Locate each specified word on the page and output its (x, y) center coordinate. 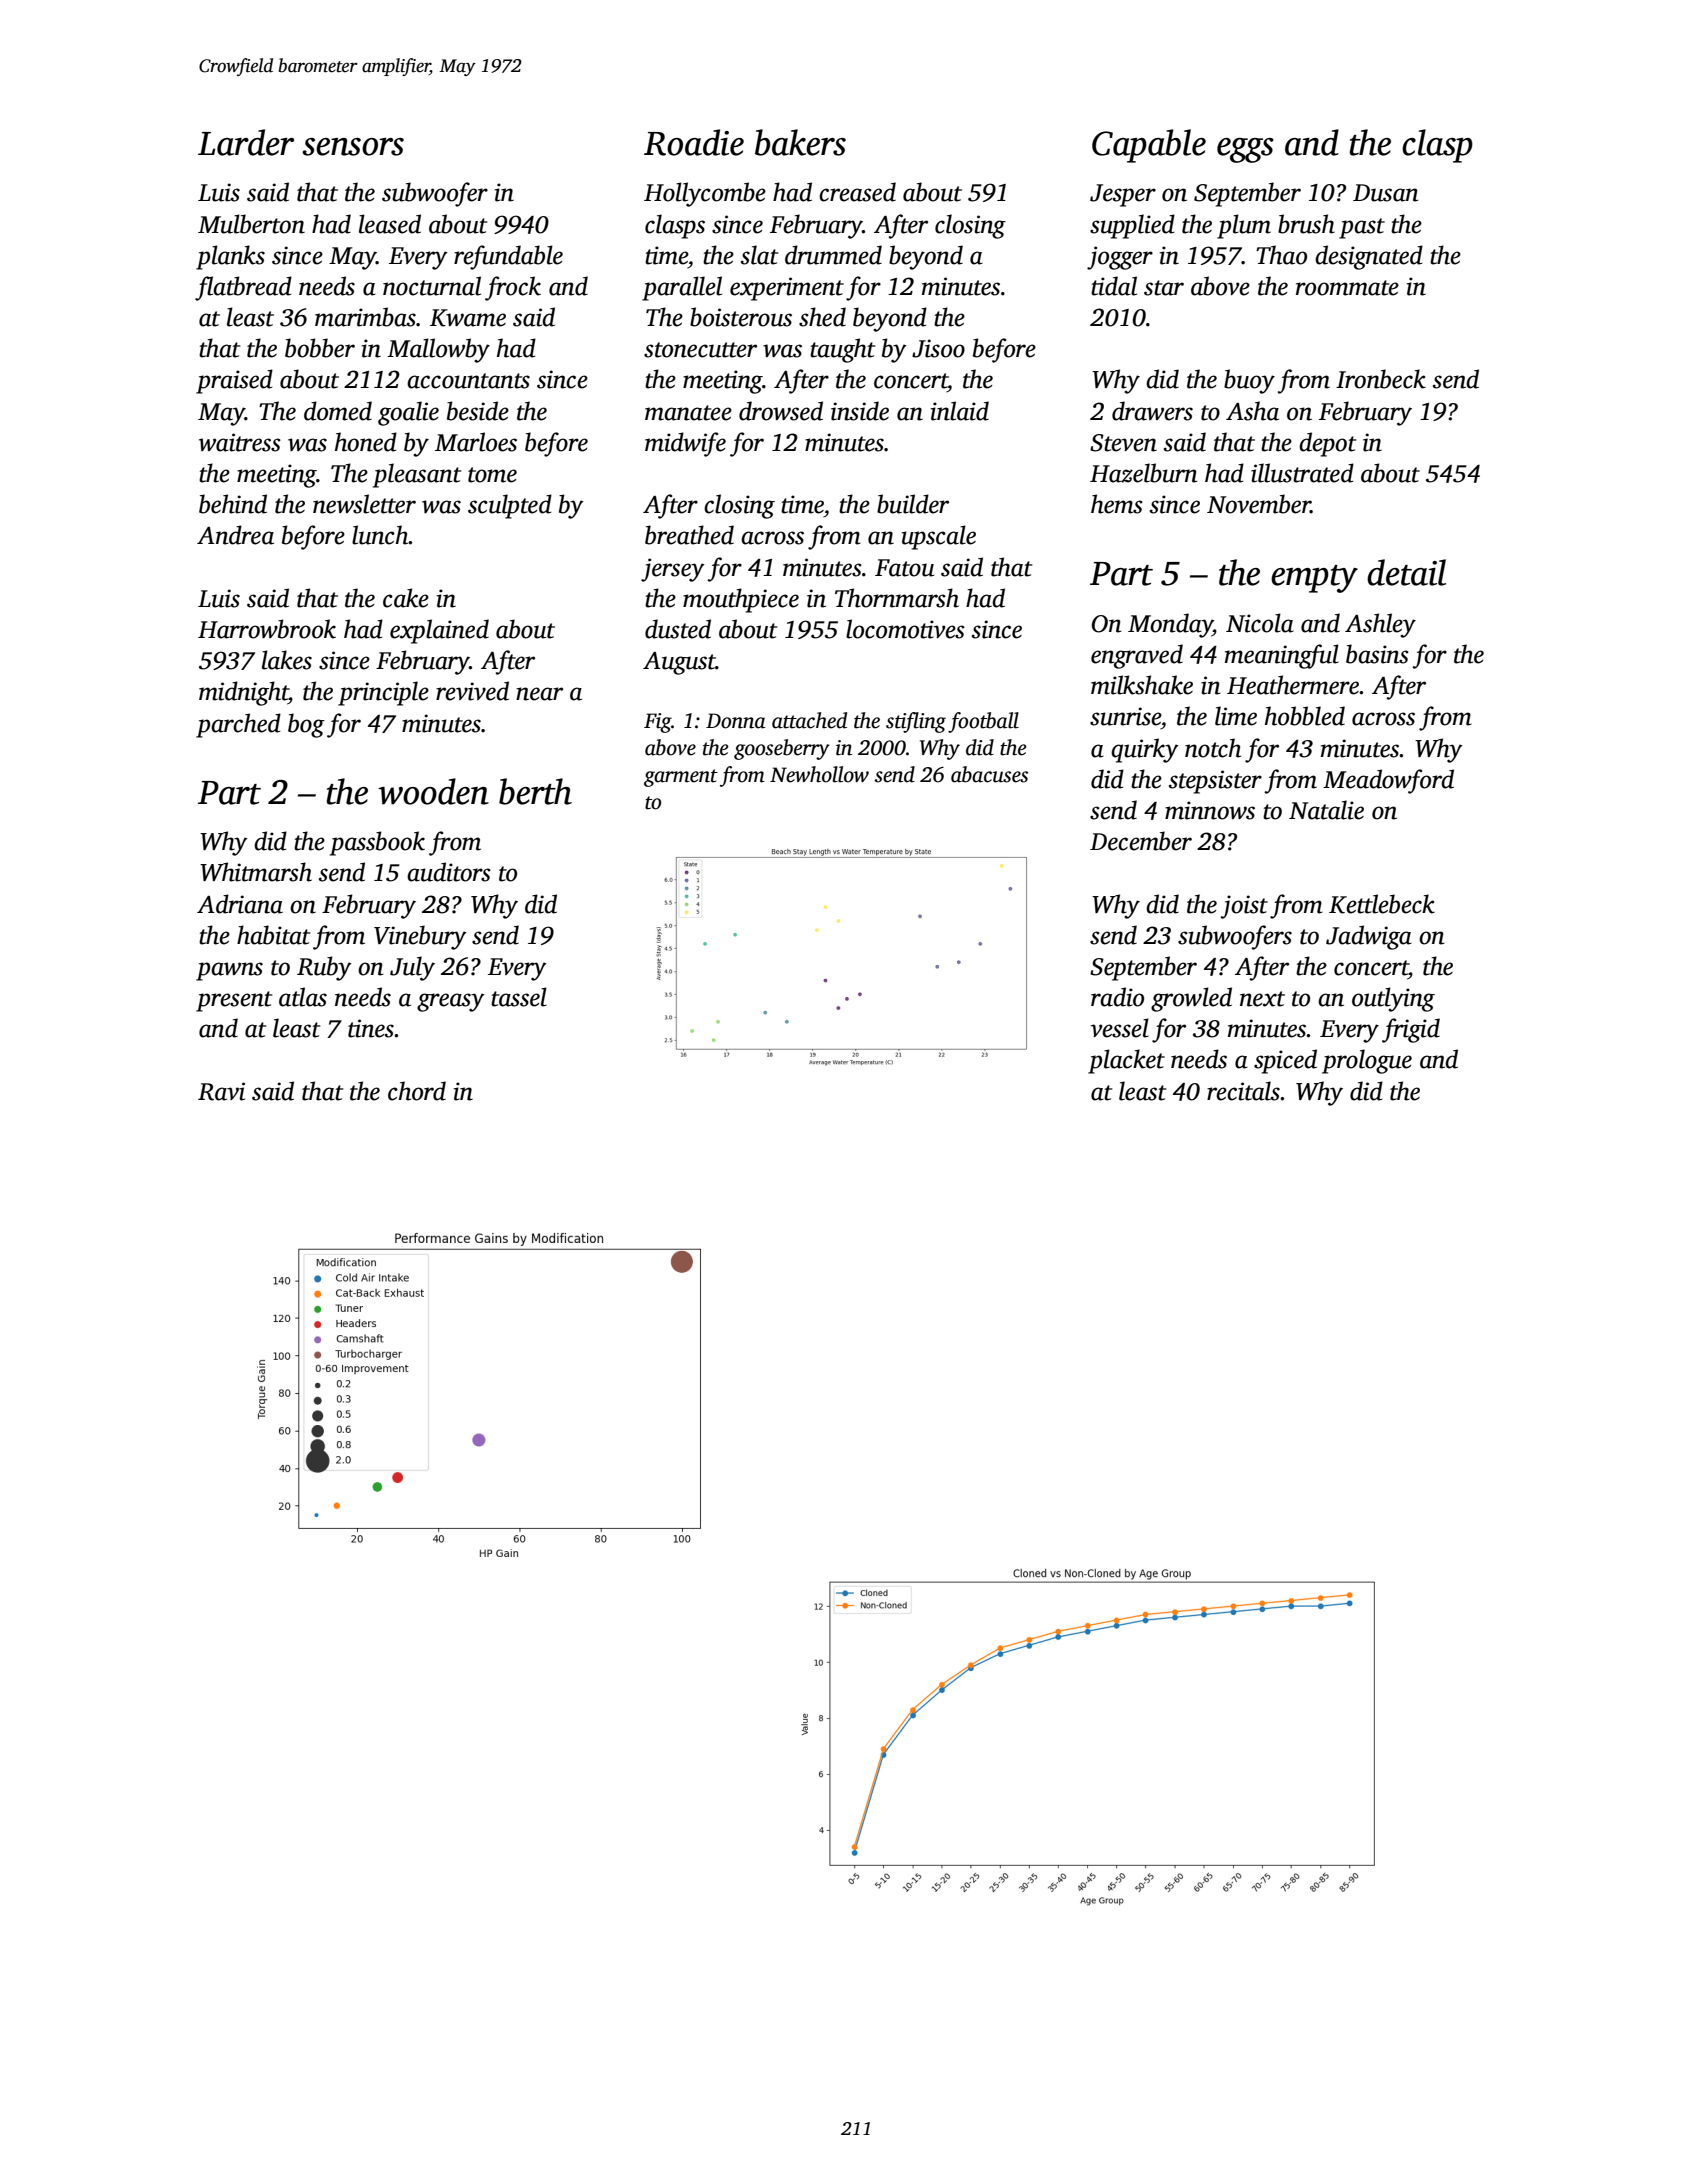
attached (809, 720)
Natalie (1326, 810)
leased (390, 224)
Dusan (1386, 193)
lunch (380, 535)
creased (857, 192)
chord (417, 1091)
